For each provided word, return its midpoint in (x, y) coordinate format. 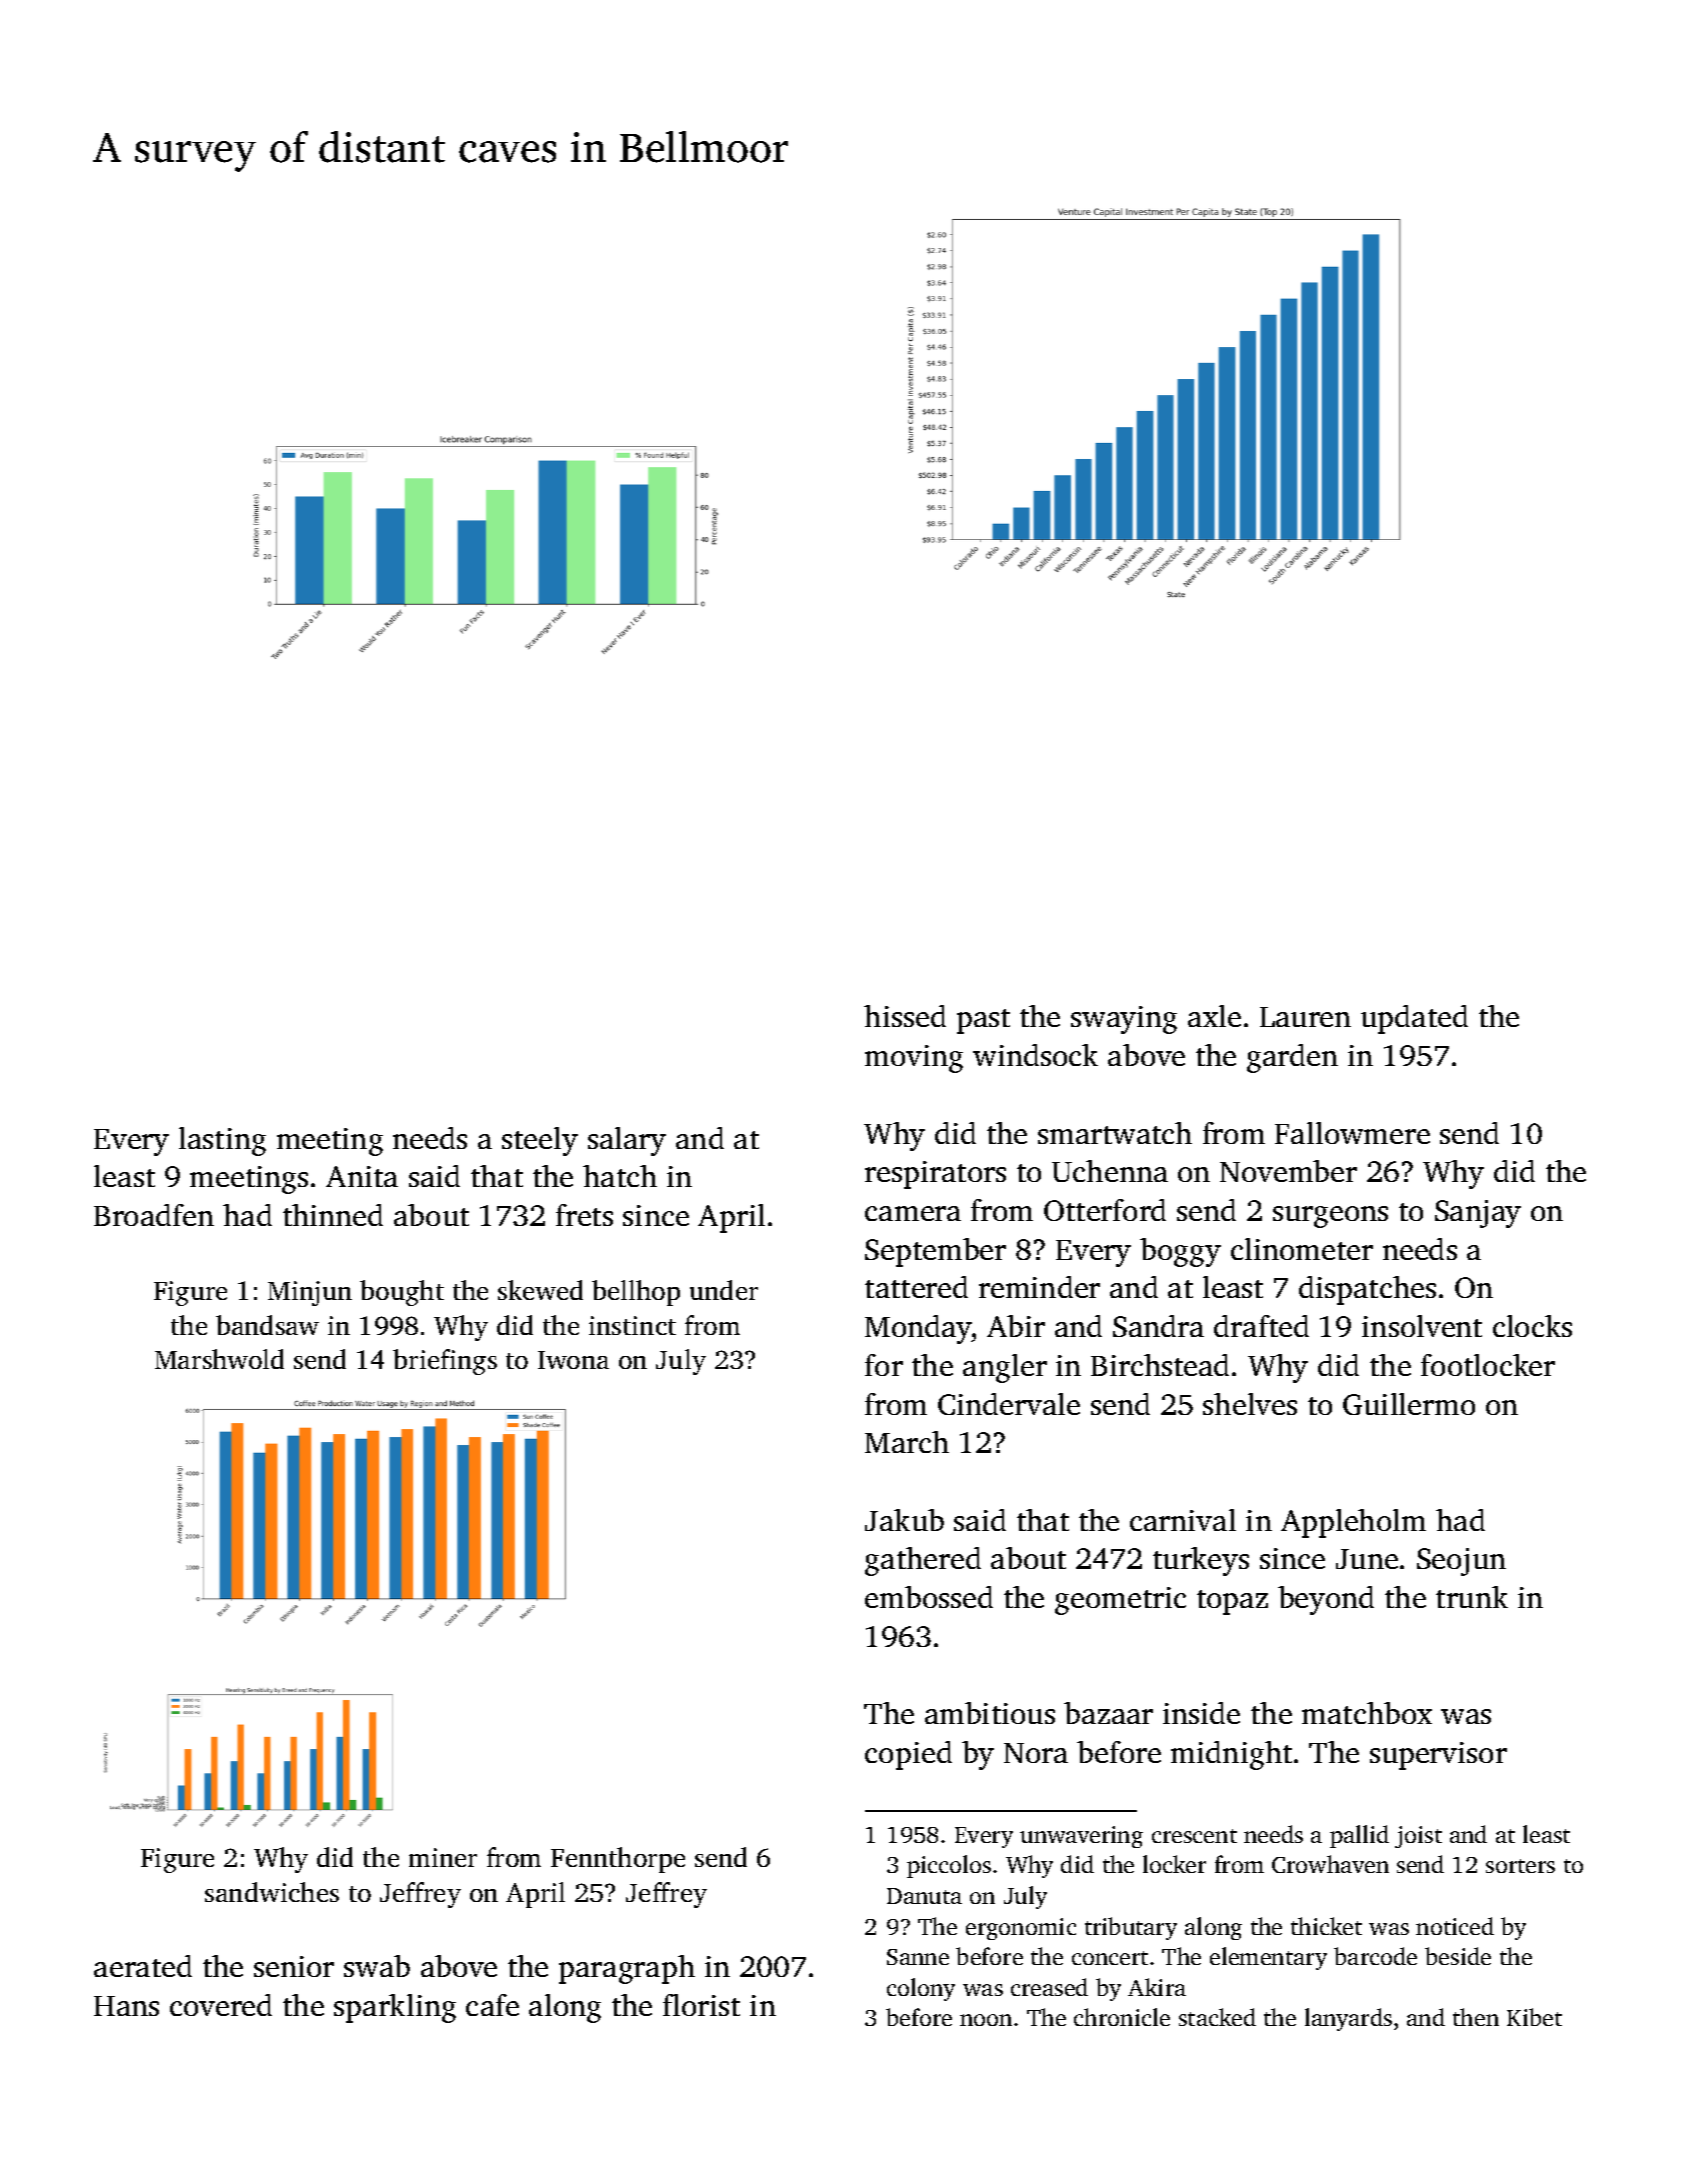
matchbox (1367, 1713)
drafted (1261, 1326)
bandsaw (267, 1325)
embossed (929, 1597)
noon (986, 2020)
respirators (935, 1175)
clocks (1532, 1326)
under (724, 1290)
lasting (222, 1141)
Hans (126, 2006)
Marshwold (219, 1359)
